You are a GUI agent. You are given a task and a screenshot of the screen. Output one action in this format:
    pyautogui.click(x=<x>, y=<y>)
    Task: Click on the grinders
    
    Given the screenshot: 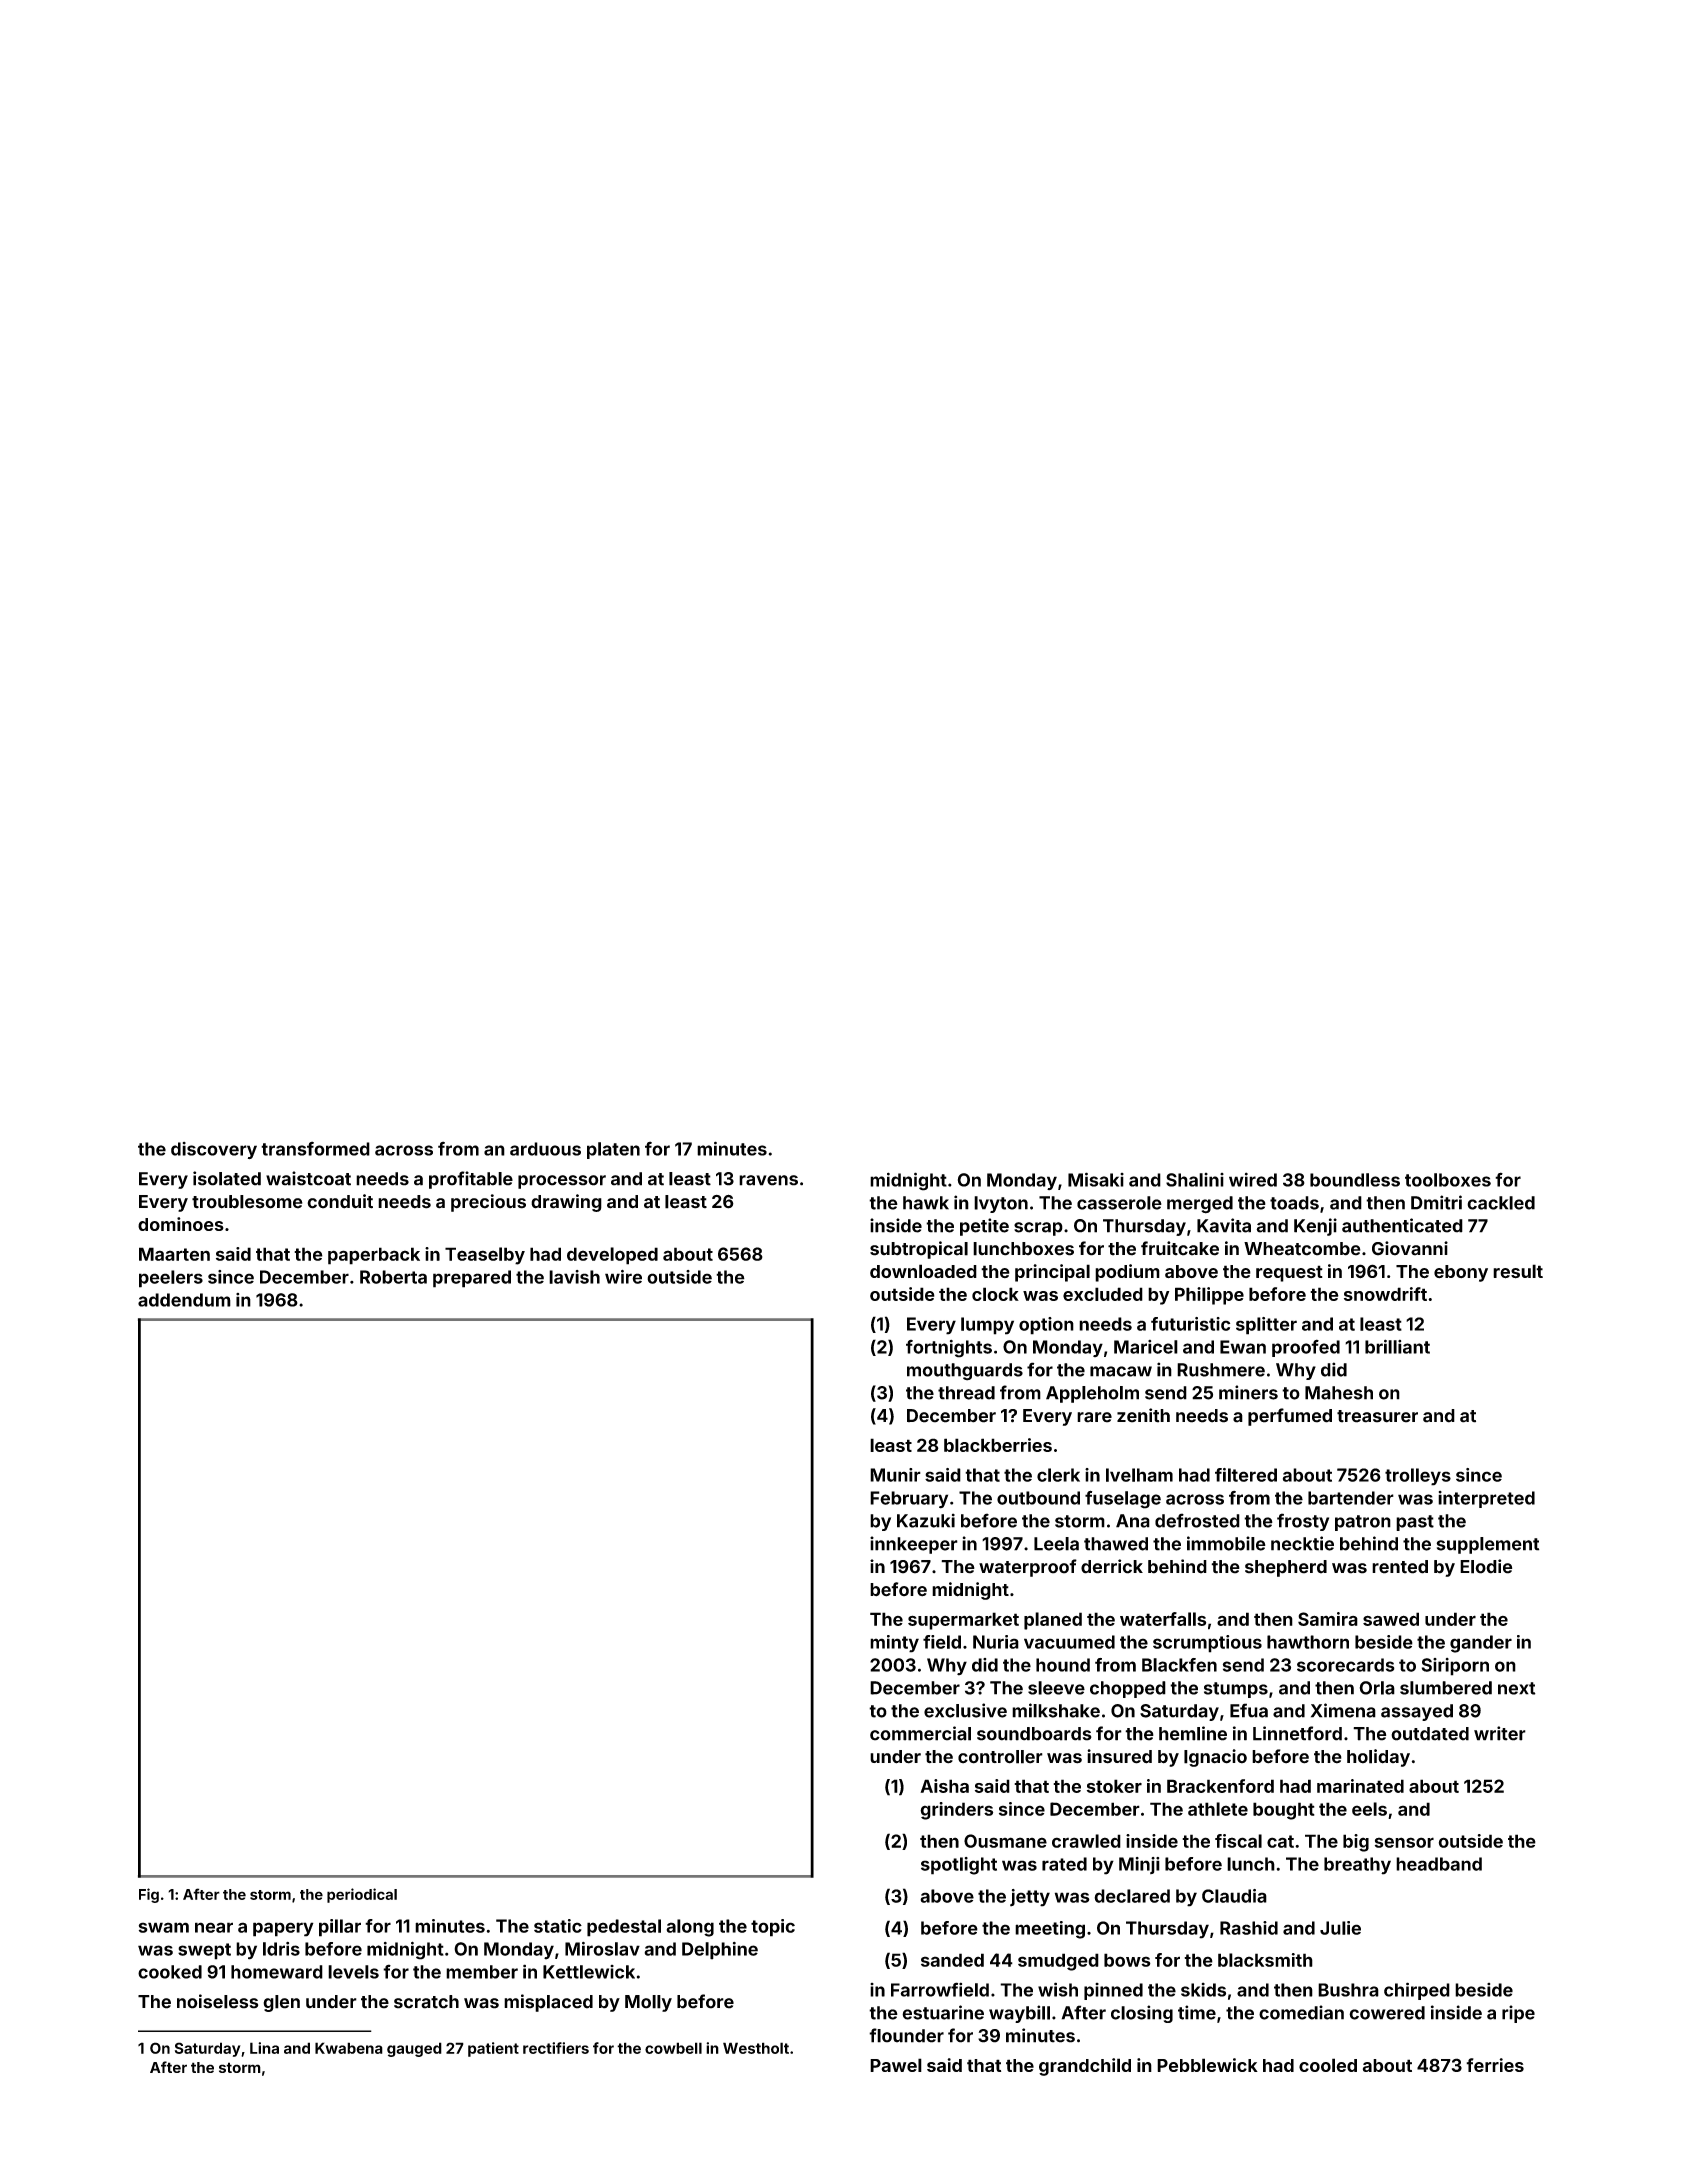 What is the action you would take?
    pyautogui.click(x=956, y=1811)
